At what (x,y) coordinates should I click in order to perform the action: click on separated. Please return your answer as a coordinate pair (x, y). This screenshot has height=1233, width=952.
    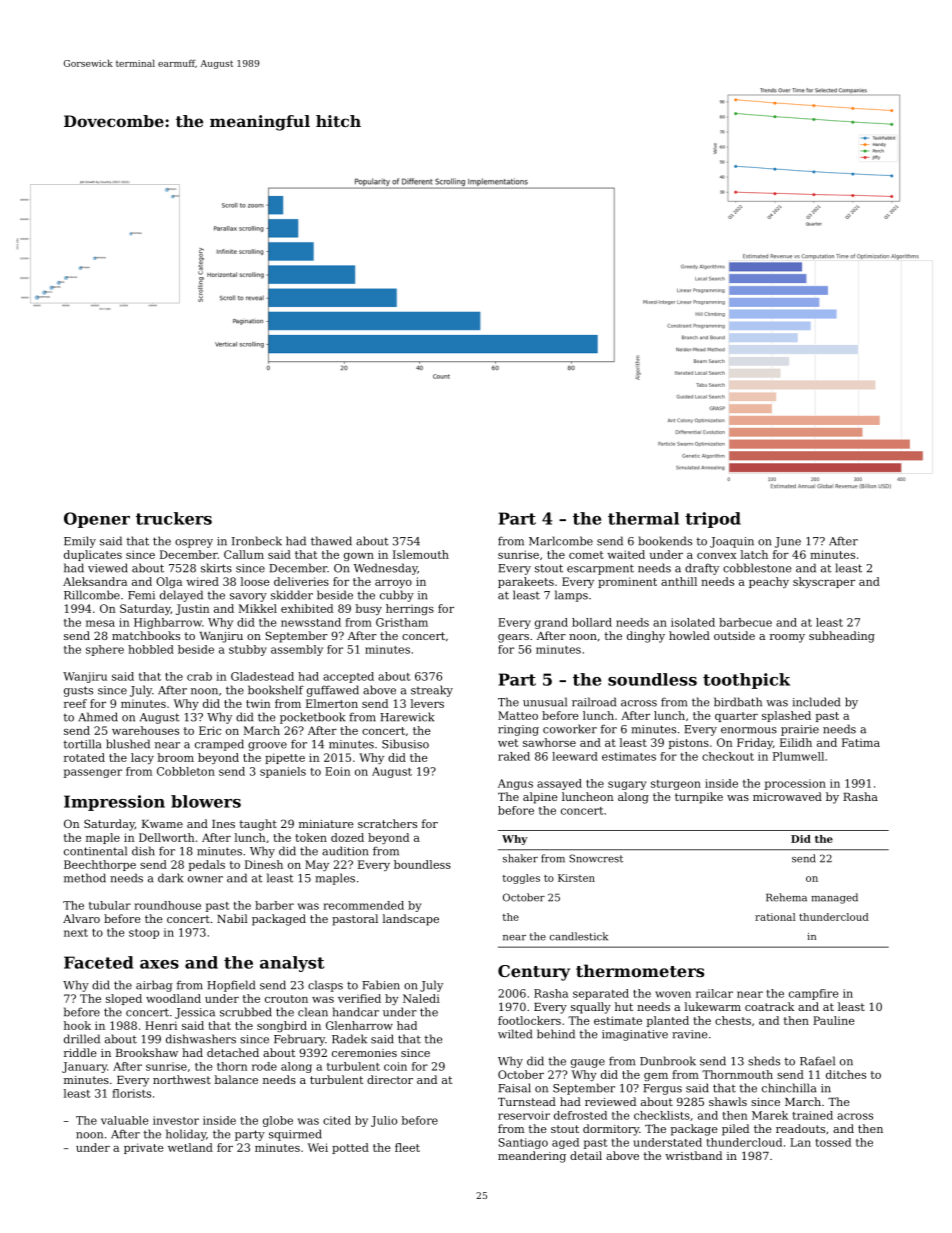
    Looking at the image, I should click on (601, 994).
